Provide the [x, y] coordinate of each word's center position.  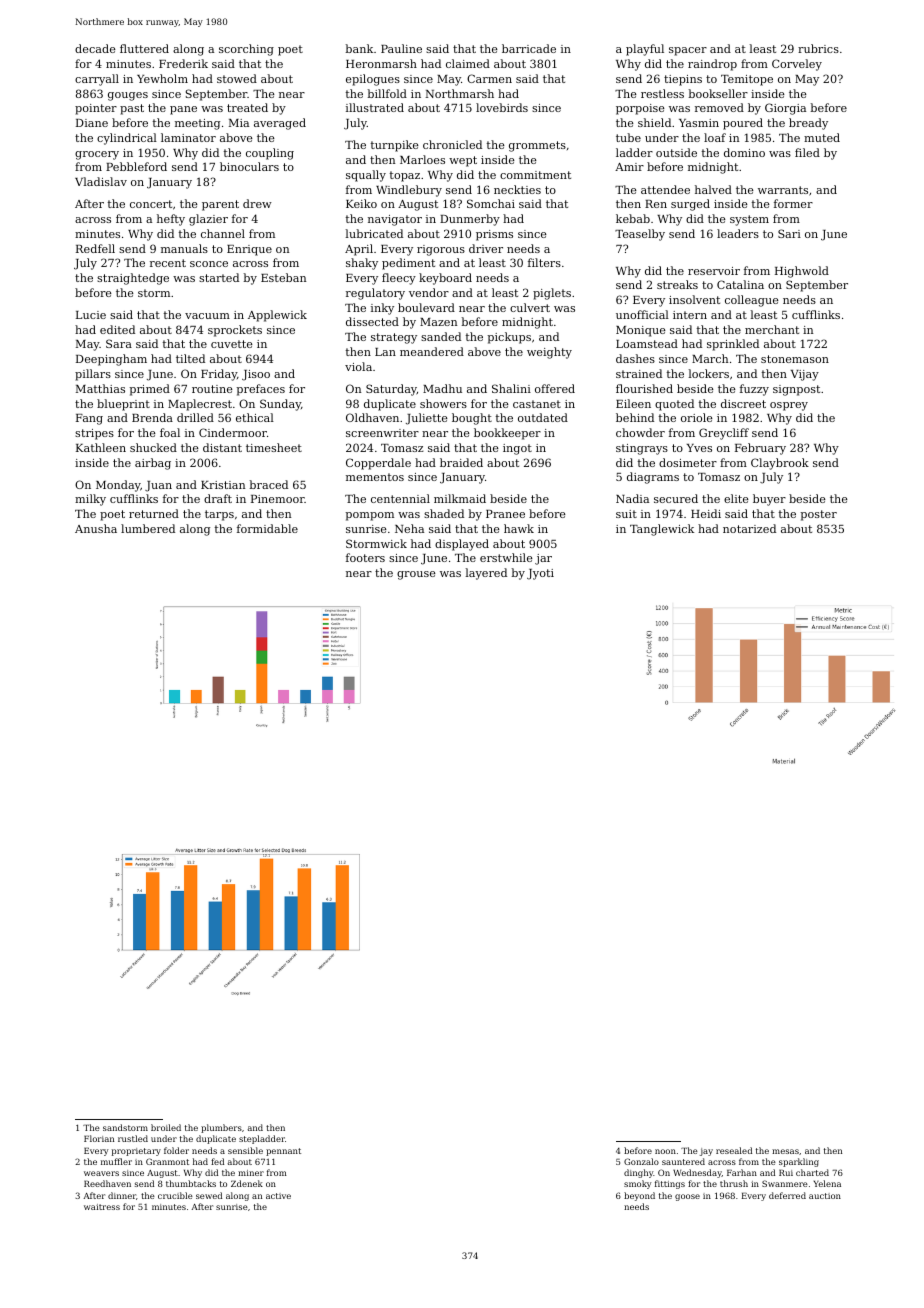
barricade [529, 48]
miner [251, 1173]
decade [95, 48]
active [278, 1196]
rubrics [818, 48]
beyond [639, 1196]
